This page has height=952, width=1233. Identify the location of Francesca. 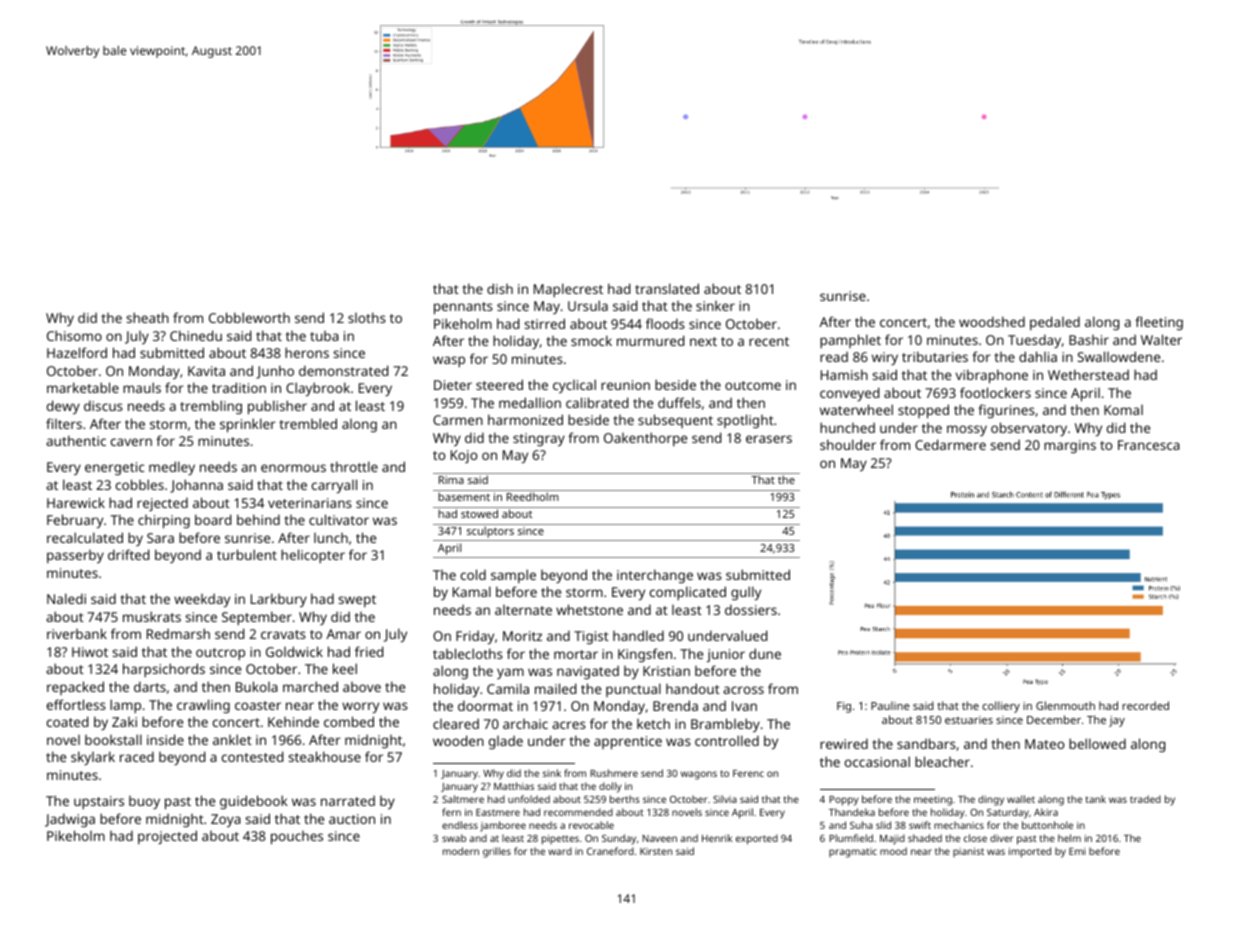
(1149, 445).
